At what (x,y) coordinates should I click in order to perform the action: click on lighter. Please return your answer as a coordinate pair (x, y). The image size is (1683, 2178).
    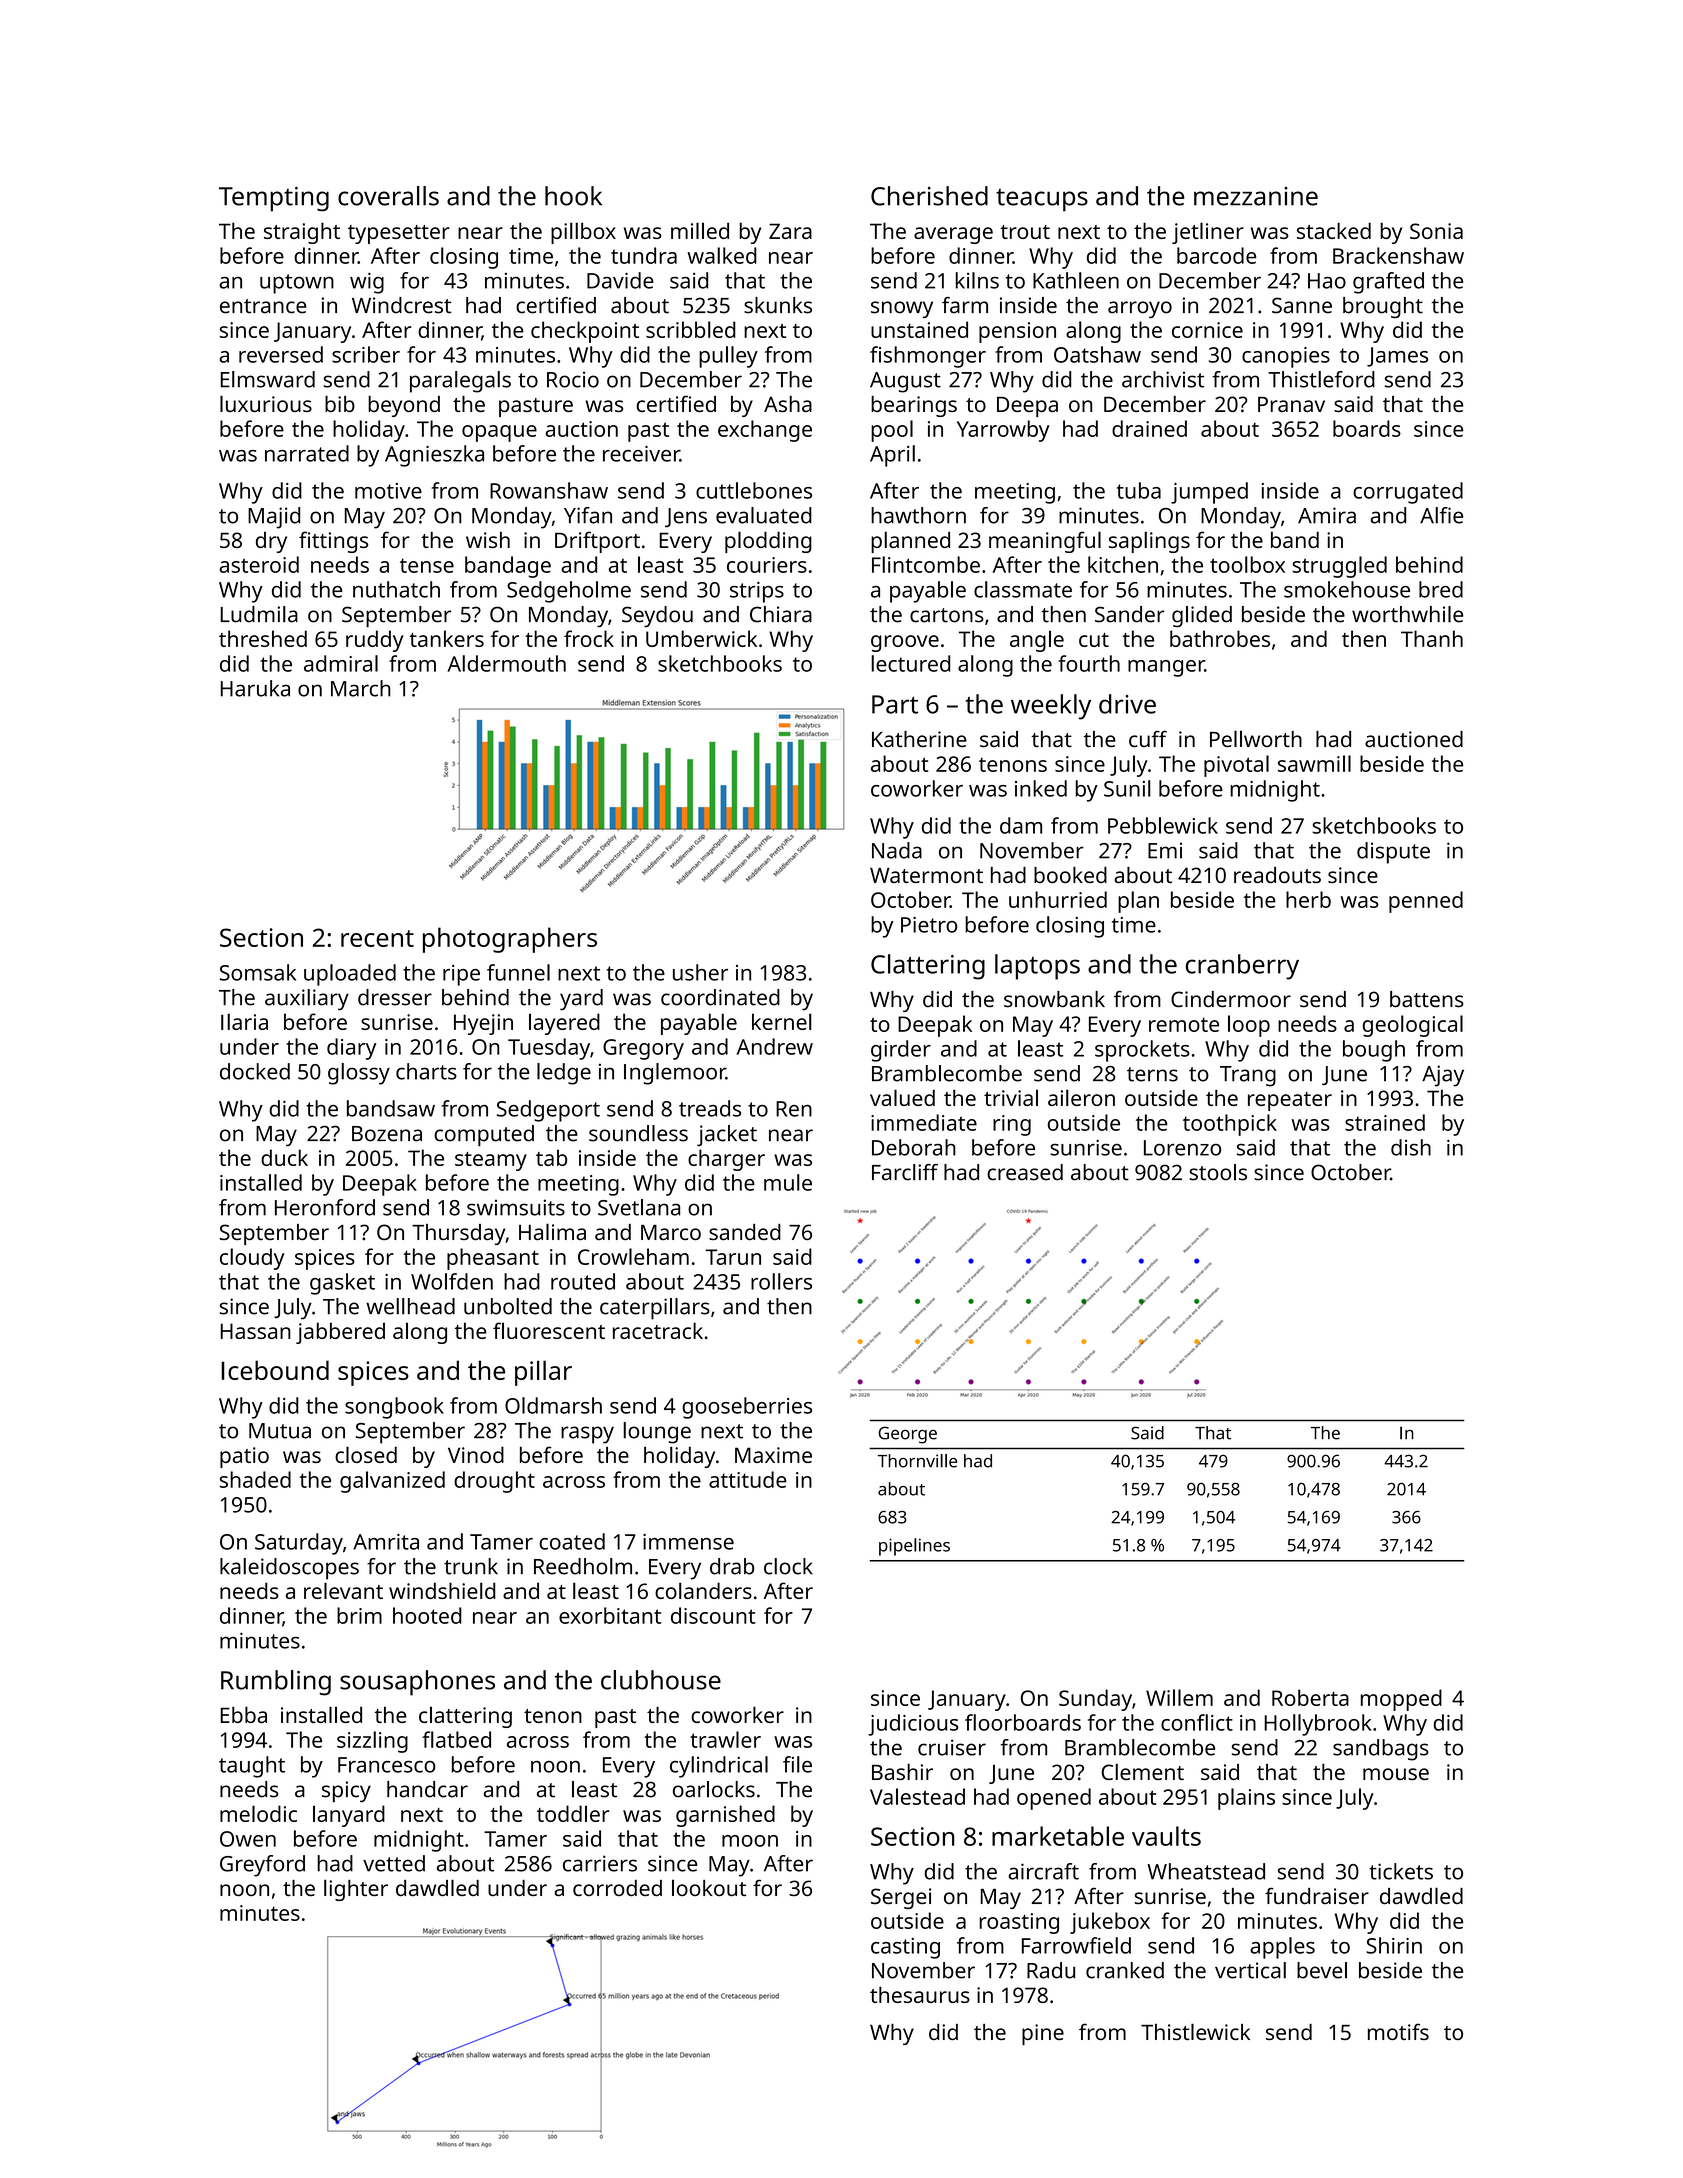
    Looking at the image, I should click on (356, 1890).
